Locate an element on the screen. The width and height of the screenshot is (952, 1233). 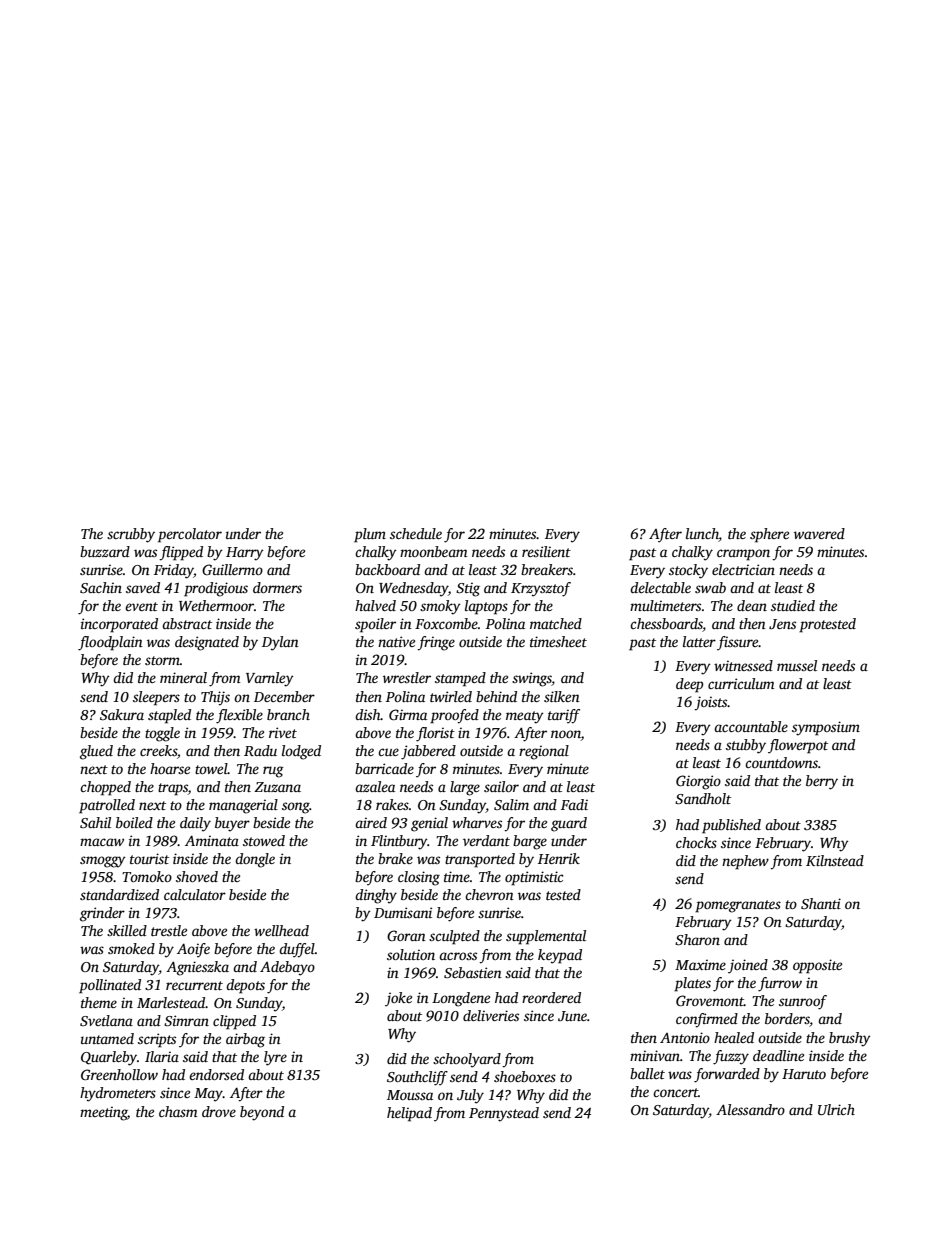
wavered is located at coordinates (819, 533).
